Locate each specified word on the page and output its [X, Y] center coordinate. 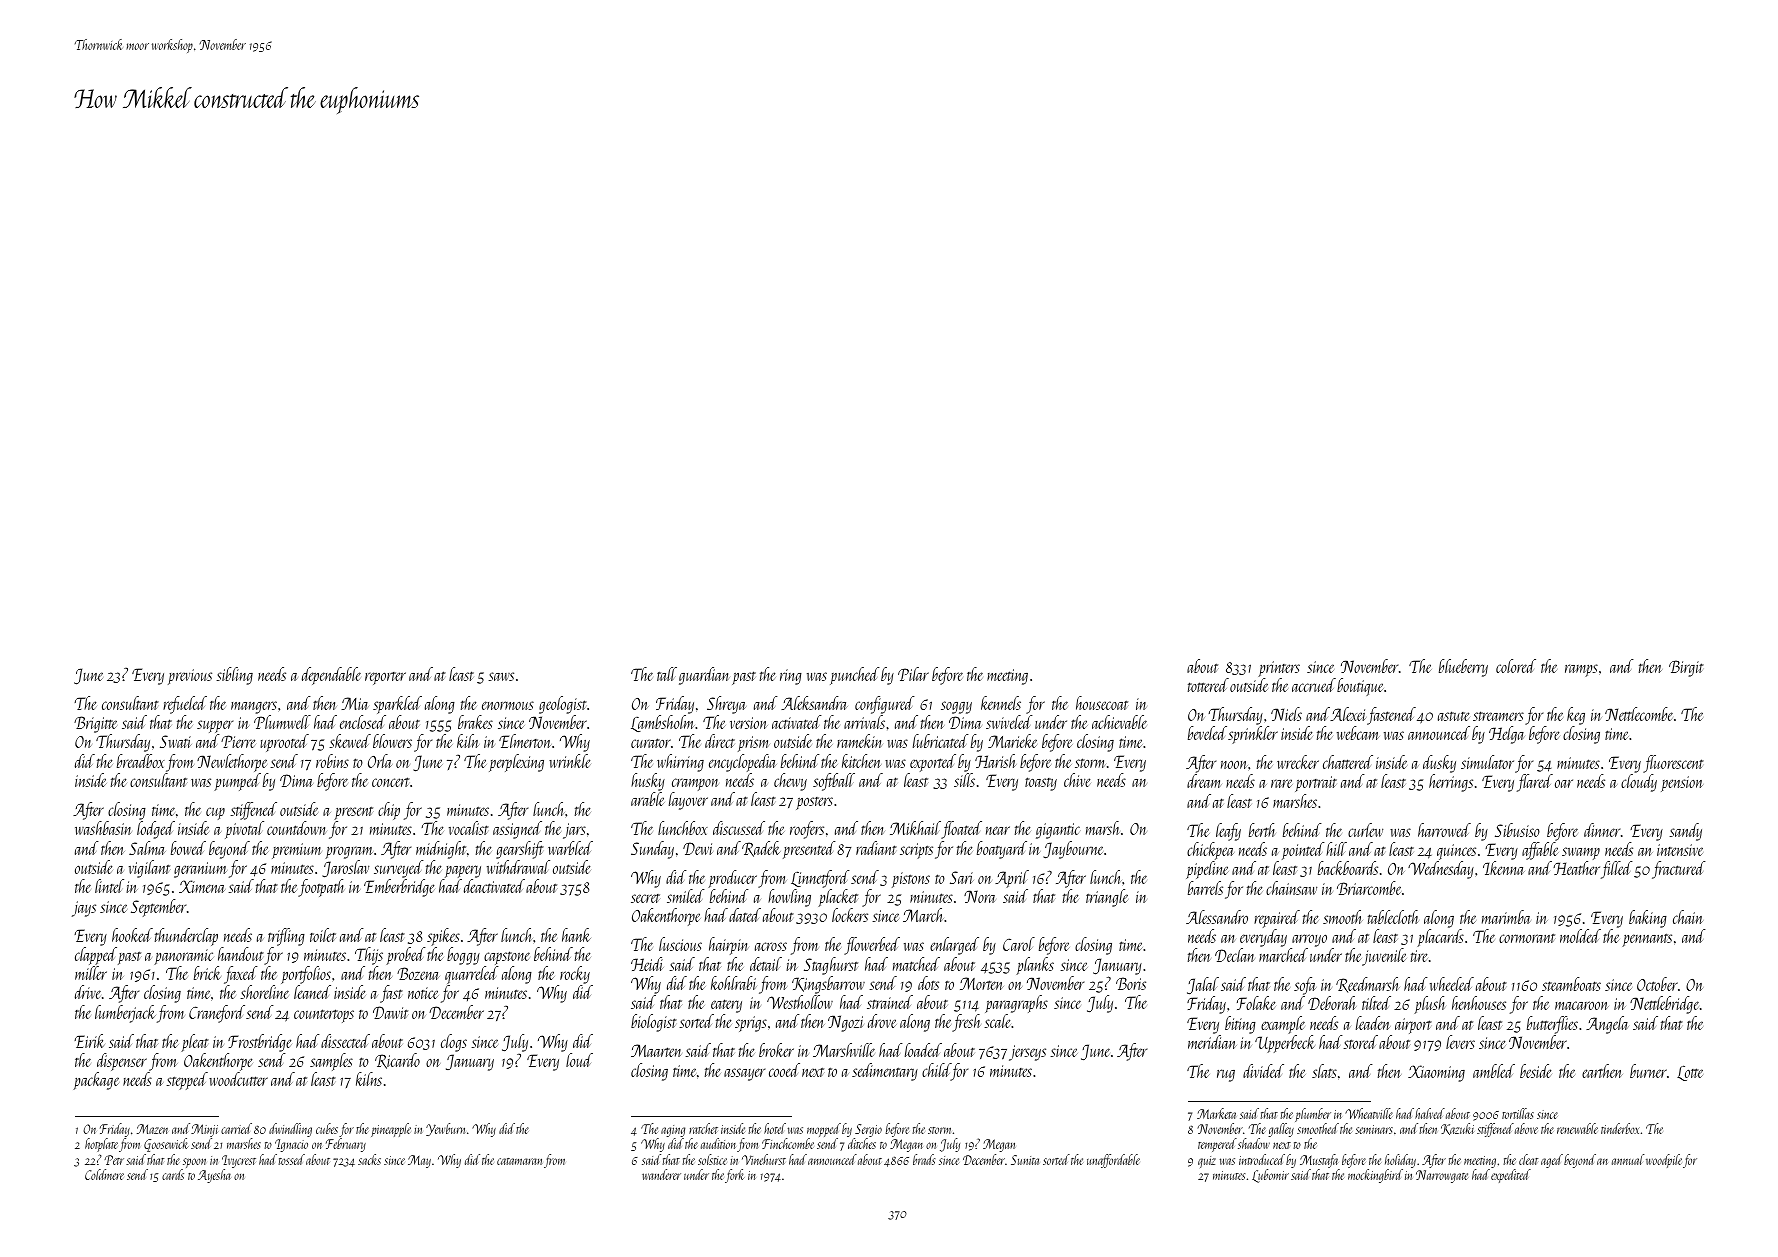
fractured [1678, 870]
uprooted [284, 743]
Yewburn [445, 1129]
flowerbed [872, 946]
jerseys [1027, 1053]
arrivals [864, 722]
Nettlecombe [1639, 714]
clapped [96, 956]
